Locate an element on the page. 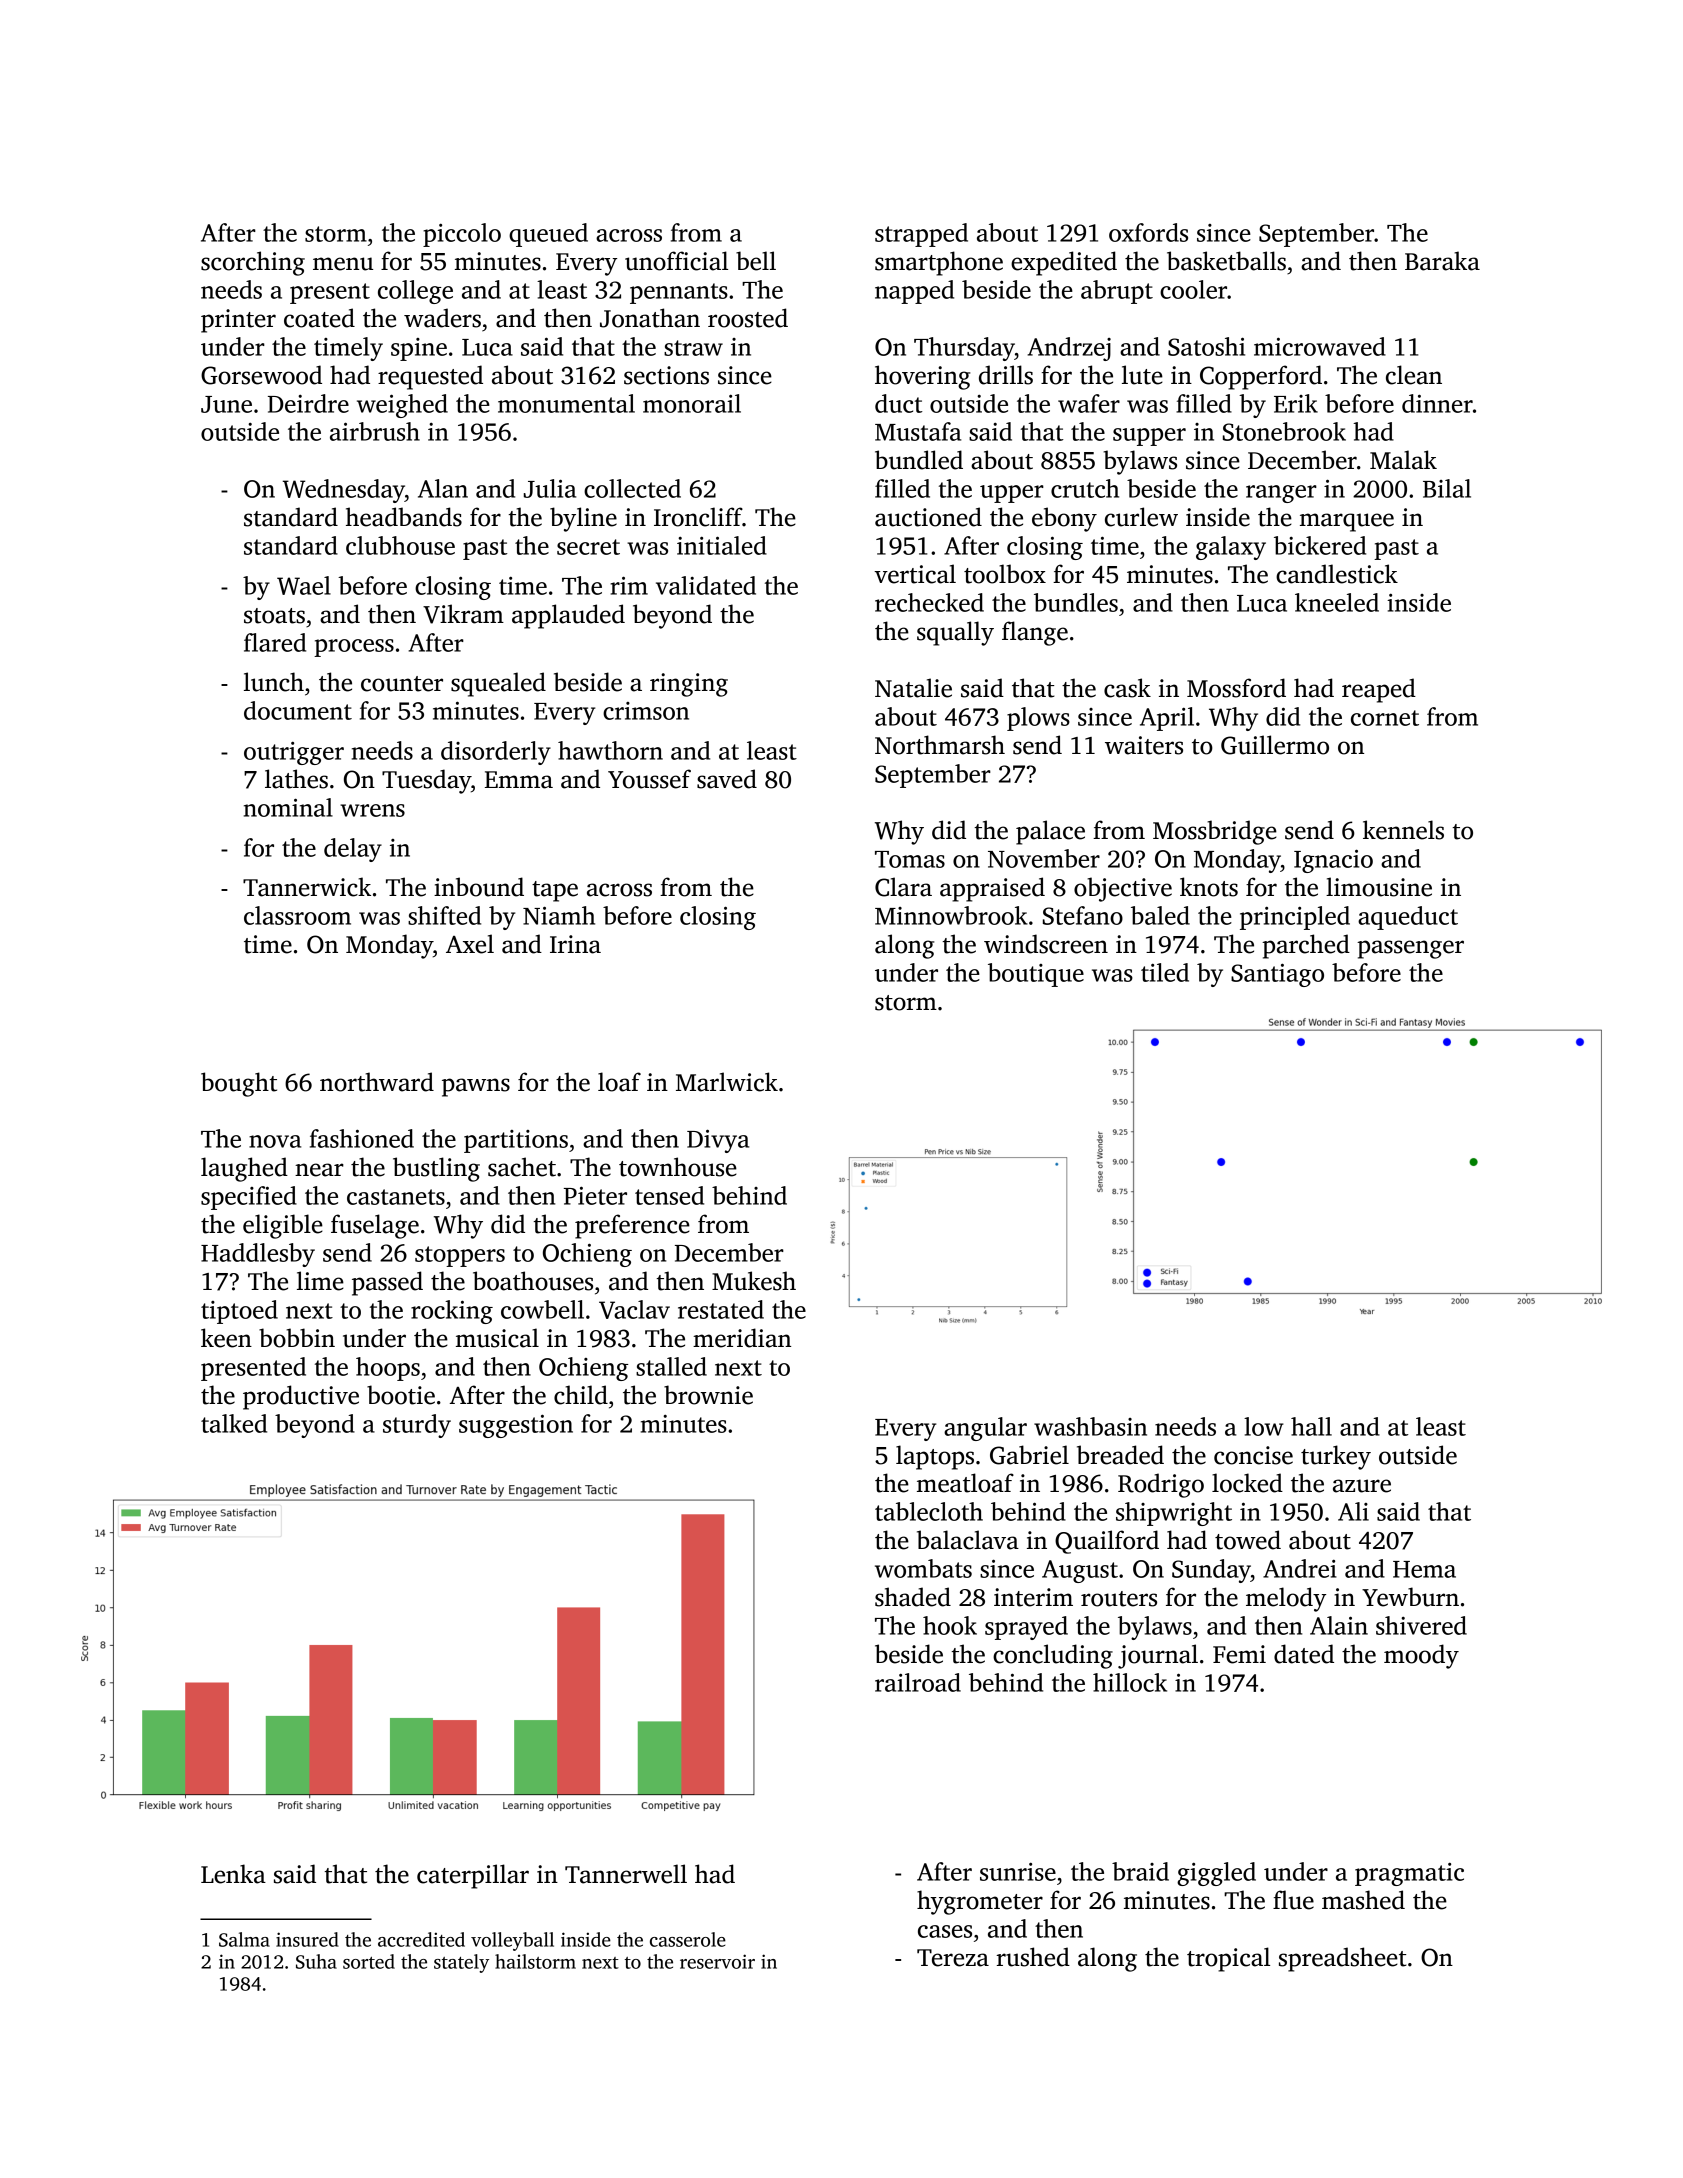  cornet is located at coordinates (1385, 718).
